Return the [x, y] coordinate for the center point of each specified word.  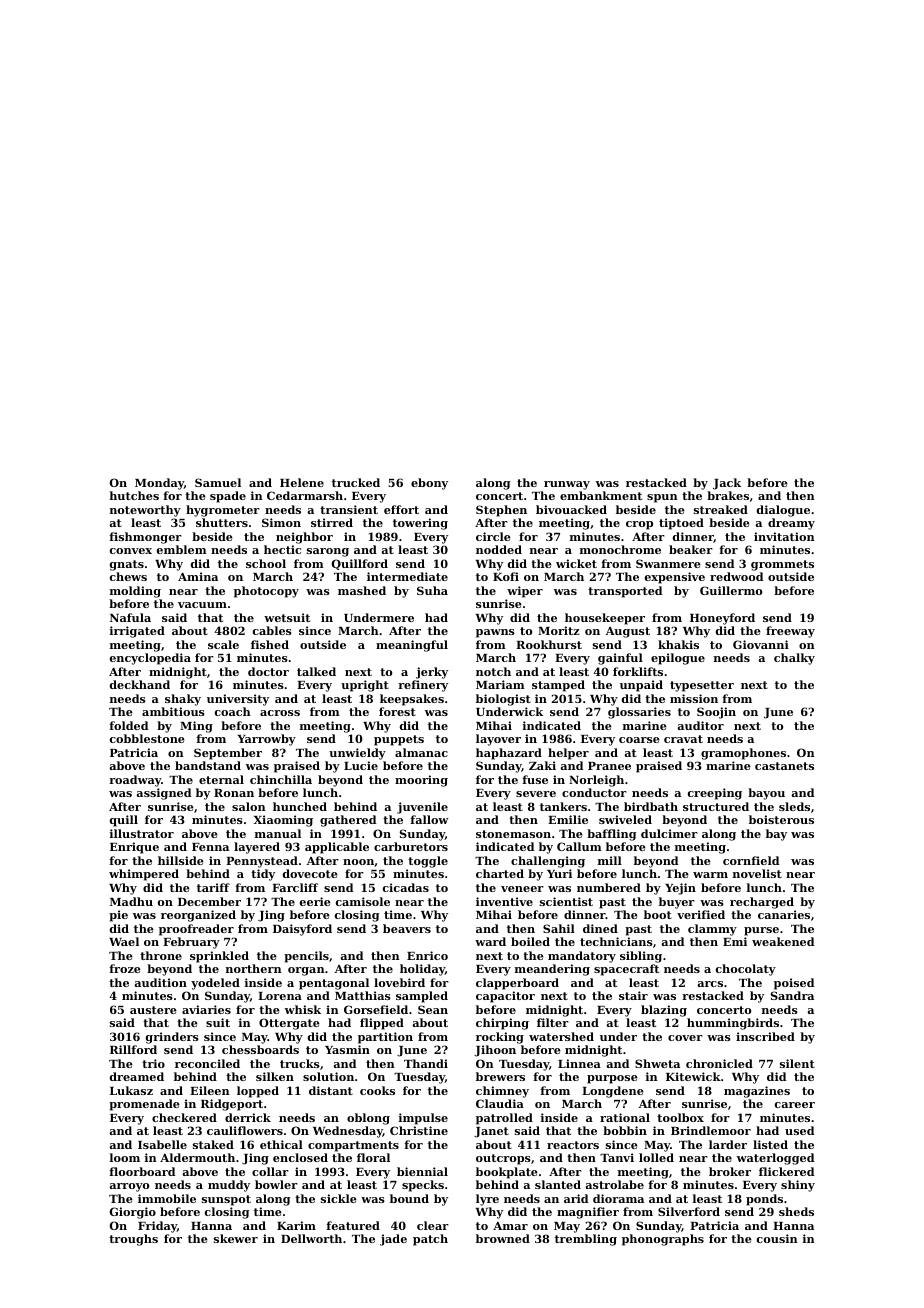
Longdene [613, 1092]
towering [420, 524]
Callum [579, 846]
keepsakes [412, 700]
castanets [784, 766]
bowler [276, 1184]
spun [662, 498]
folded [128, 725]
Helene [302, 482]
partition [385, 1038]
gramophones [743, 754]
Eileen [210, 1090]
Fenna [210, 847]
